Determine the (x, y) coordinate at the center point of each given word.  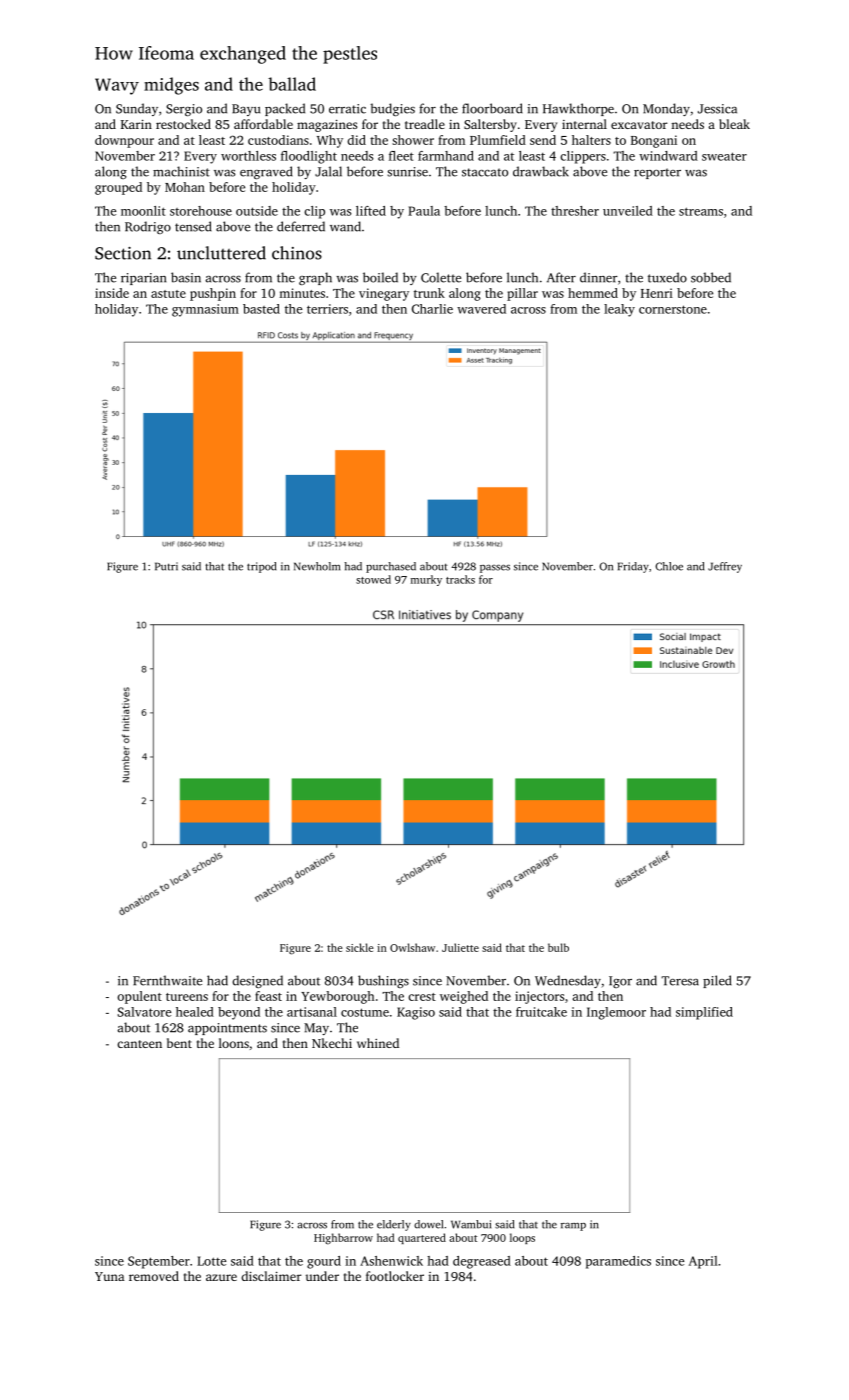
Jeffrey (725, 567)
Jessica (717, 109)
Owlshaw (412, 947)
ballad (292, 84)
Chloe (669, 566)
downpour (124, 141)
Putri (166, 566)
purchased (391, 567)
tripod (261, 567)
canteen (139, 1044)
